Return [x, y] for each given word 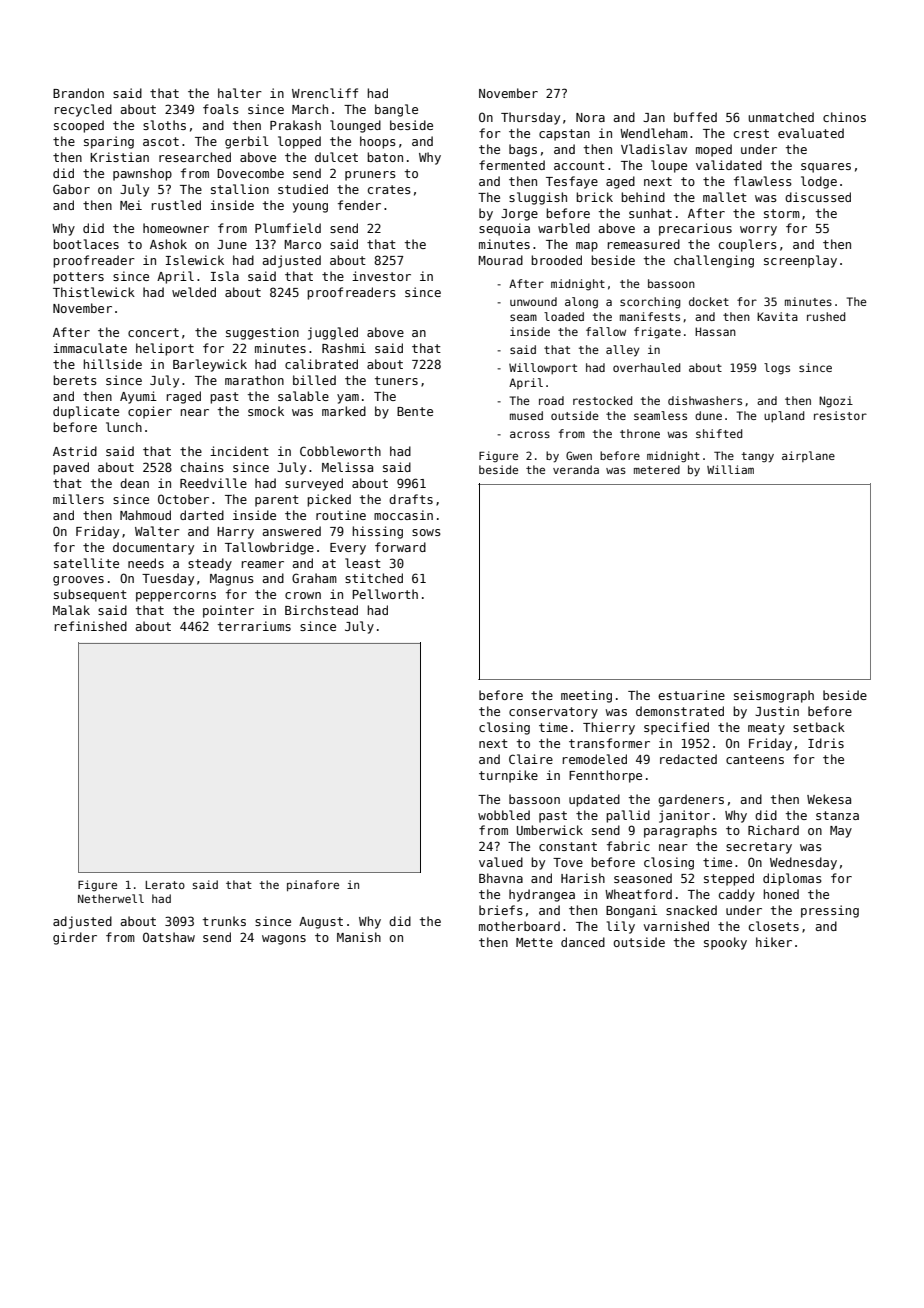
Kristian [119, 157]
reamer [263, 564]
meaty [766, 729]
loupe [669, 166]
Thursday [530, 118]
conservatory [553, 713]
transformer [609, 743]
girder [75, 938]
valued [501, 862]
